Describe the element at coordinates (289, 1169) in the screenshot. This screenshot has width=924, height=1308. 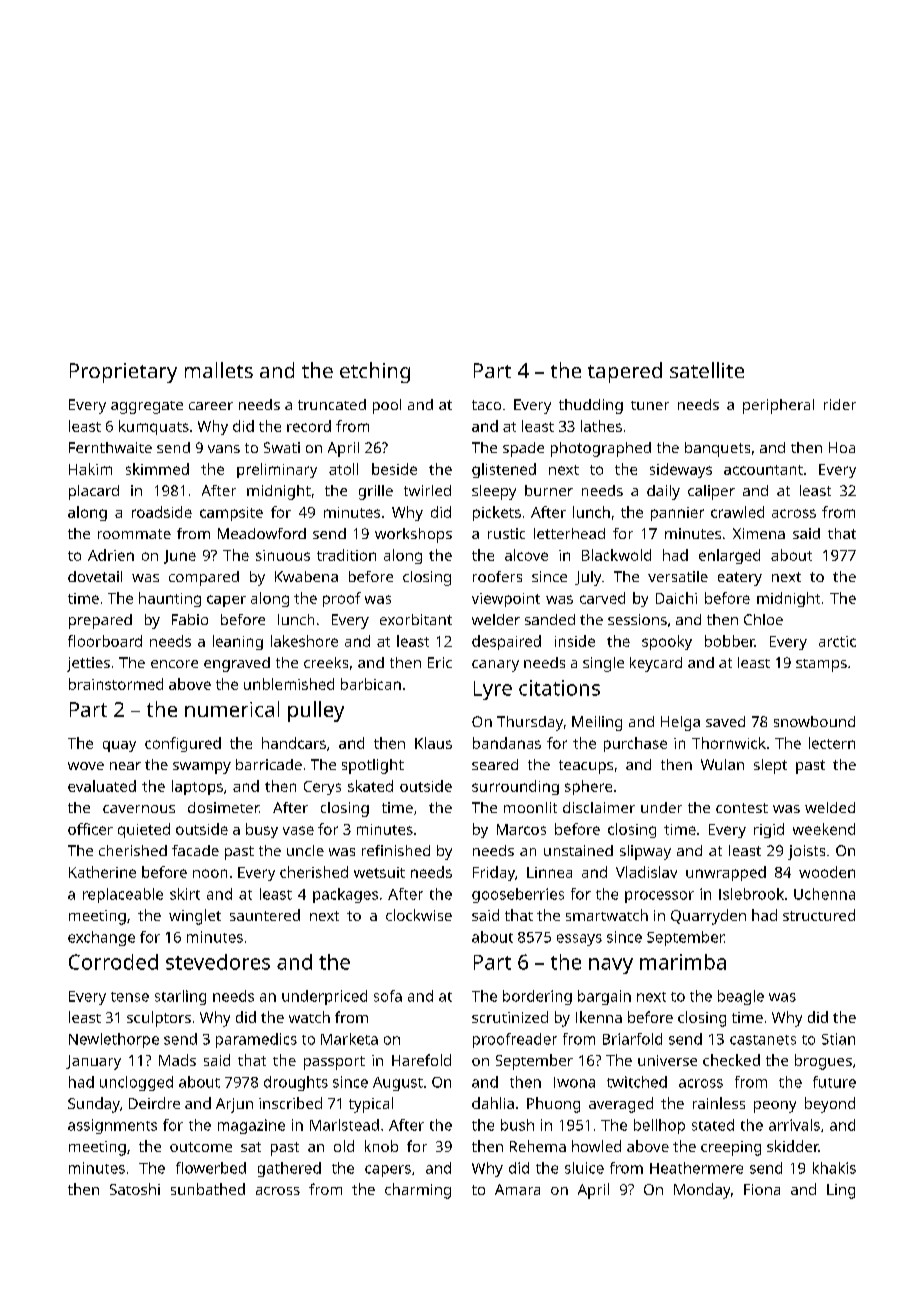
I see `gathered` at that location.
